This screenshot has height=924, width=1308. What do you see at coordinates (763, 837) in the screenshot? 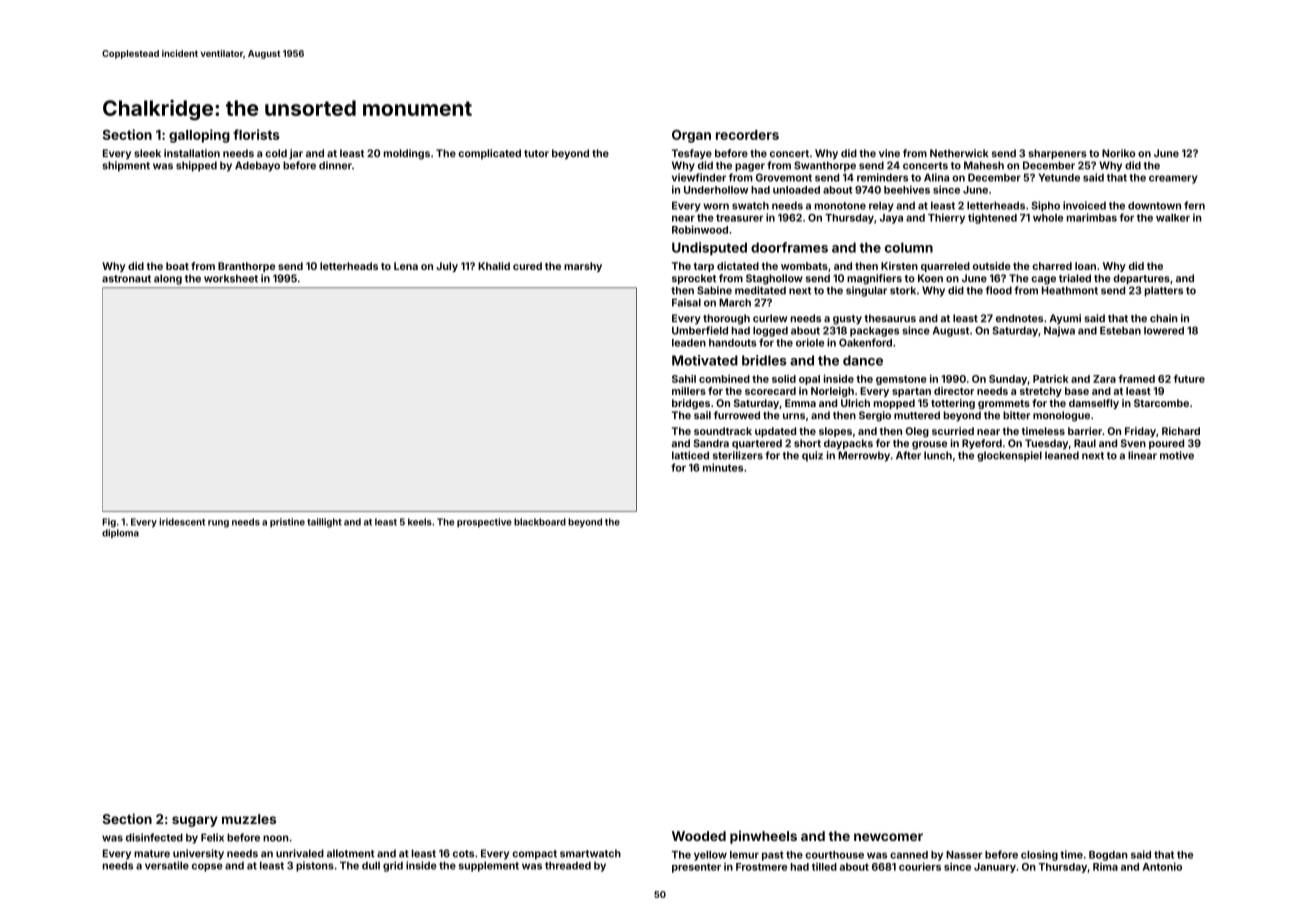
I see `pinwheels` at bounding box center [763, 837].
